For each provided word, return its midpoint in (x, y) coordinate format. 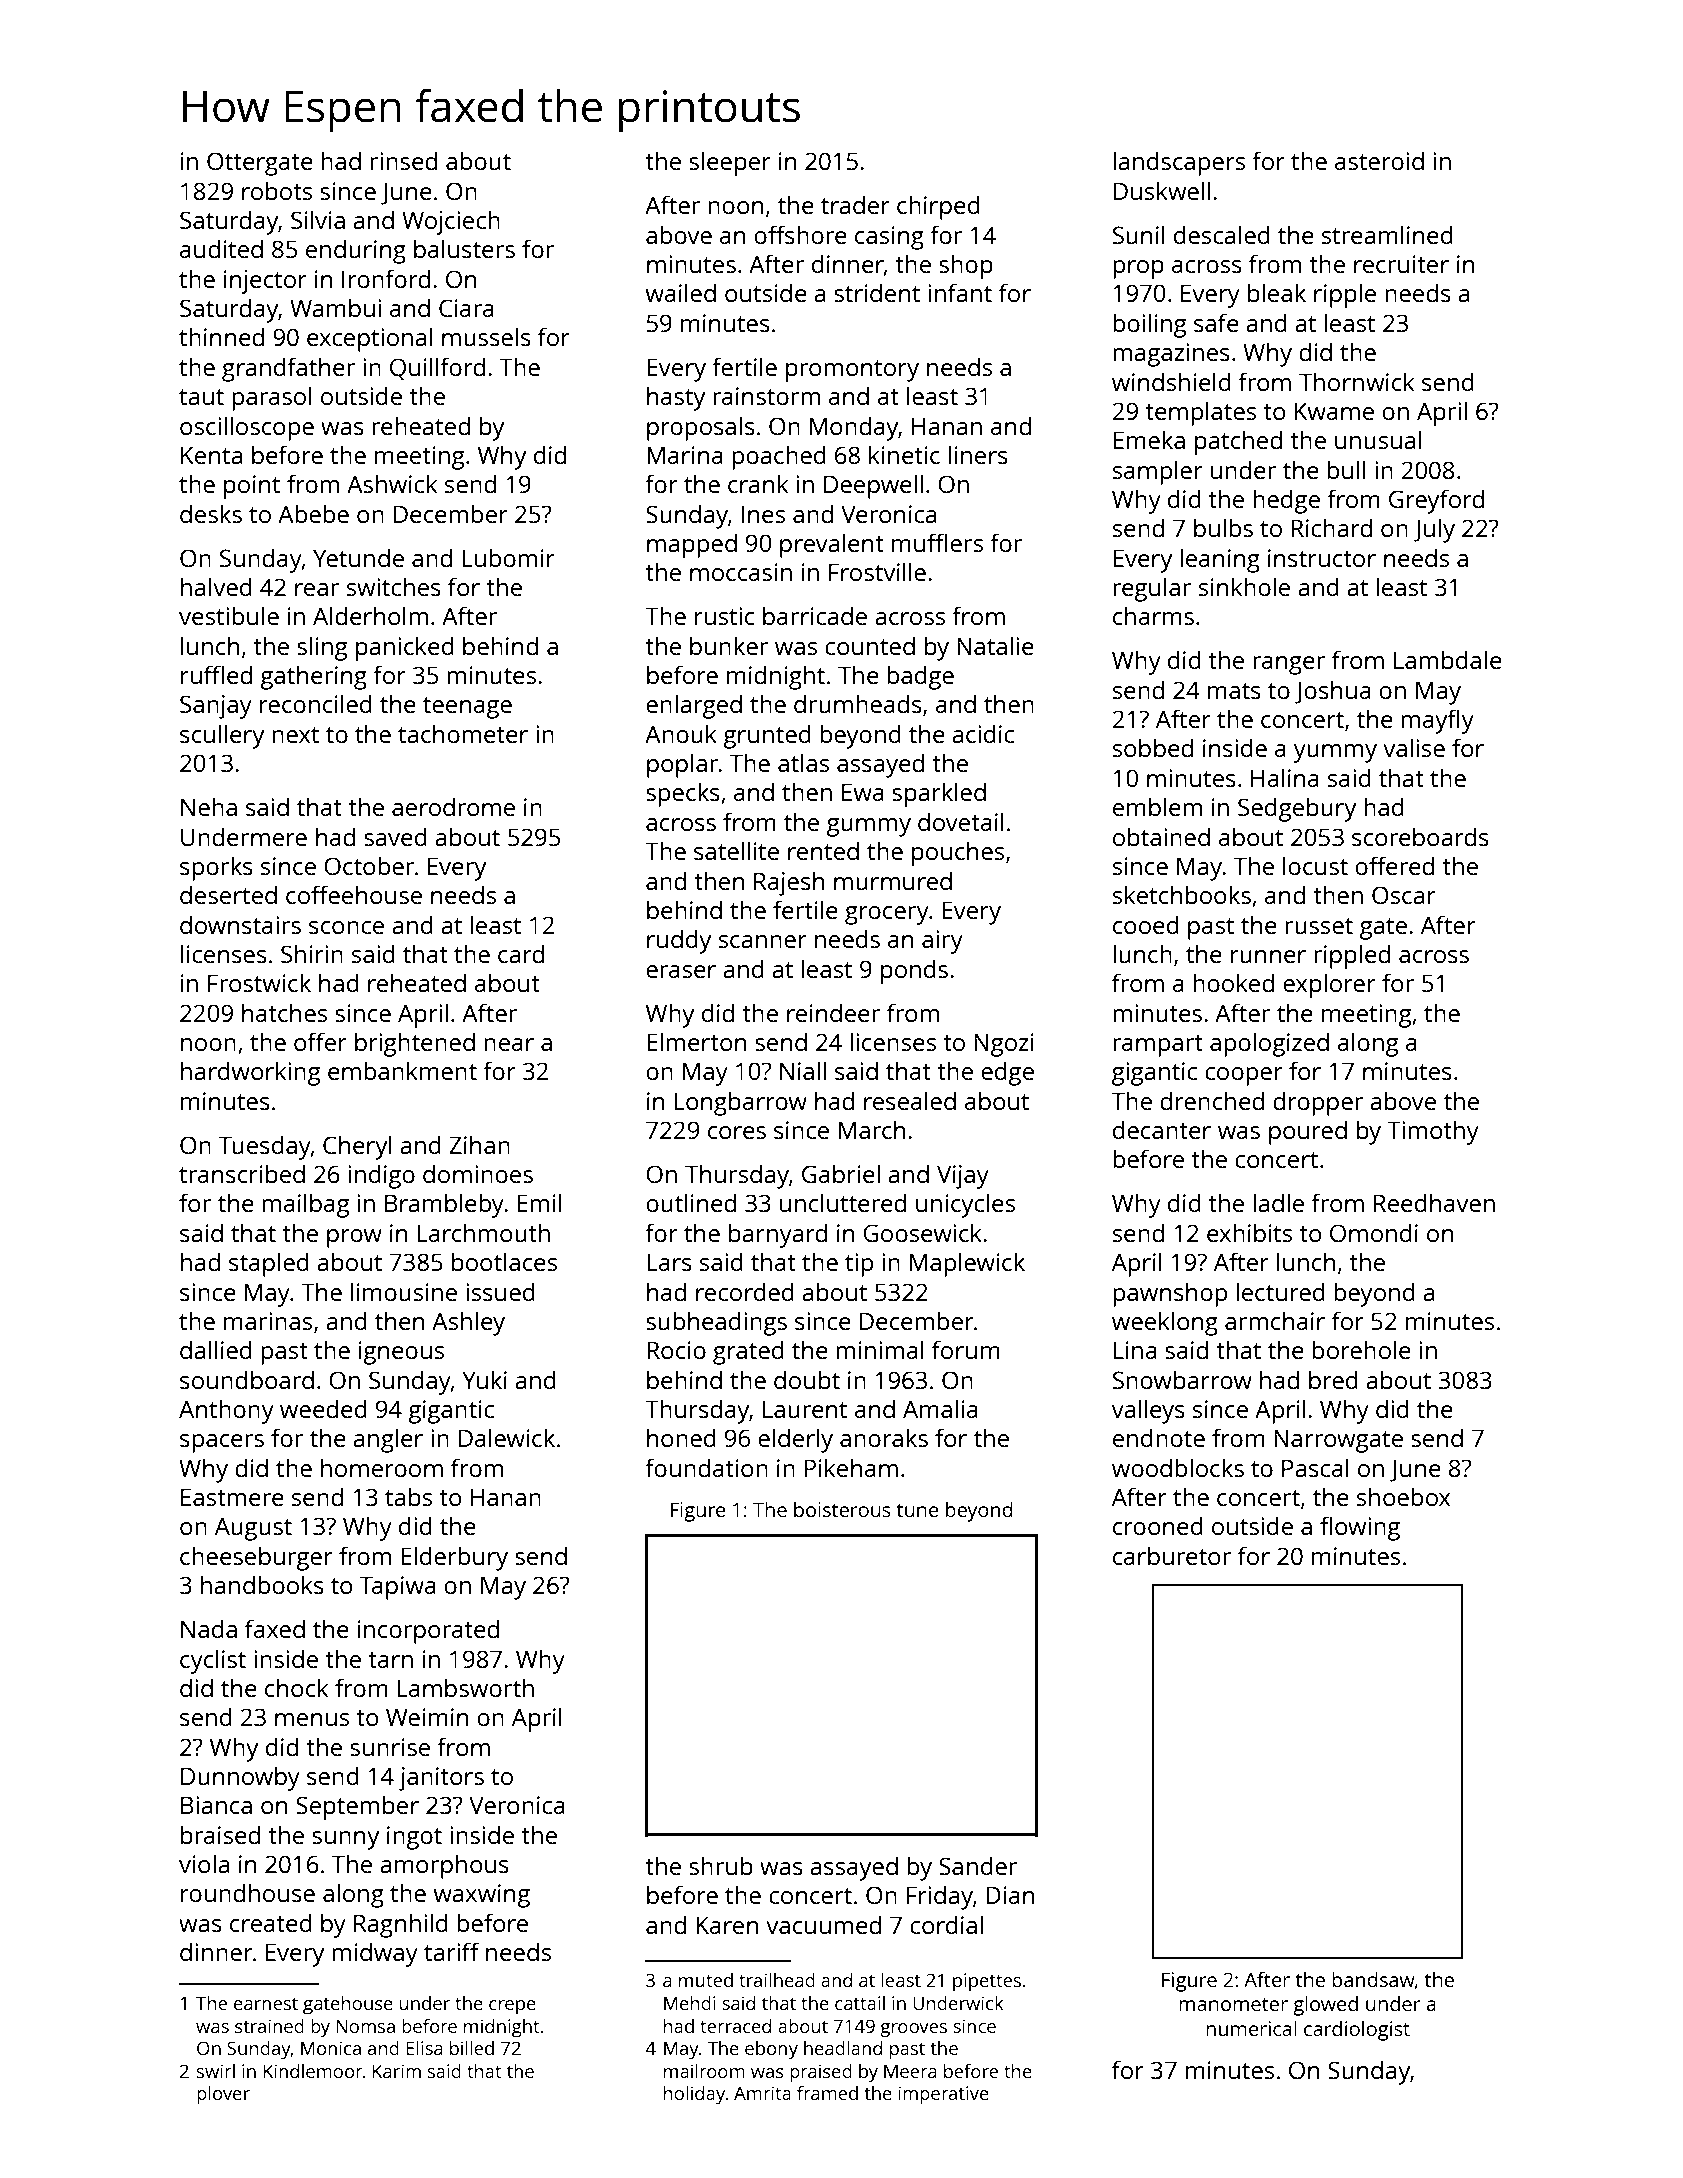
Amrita (762, 2093)
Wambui (335, 307)
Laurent (805, 1409)
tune (917, 1510)
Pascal (1315, 1467)
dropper (1318, 1103)
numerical (1251, 2028)
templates (1200, 413)
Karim (396, 2071)
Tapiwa (398, 1588)
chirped (938, 207)
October (369, 865)
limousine (404, 1291)
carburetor (1172, 1555)
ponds (914, 971)
